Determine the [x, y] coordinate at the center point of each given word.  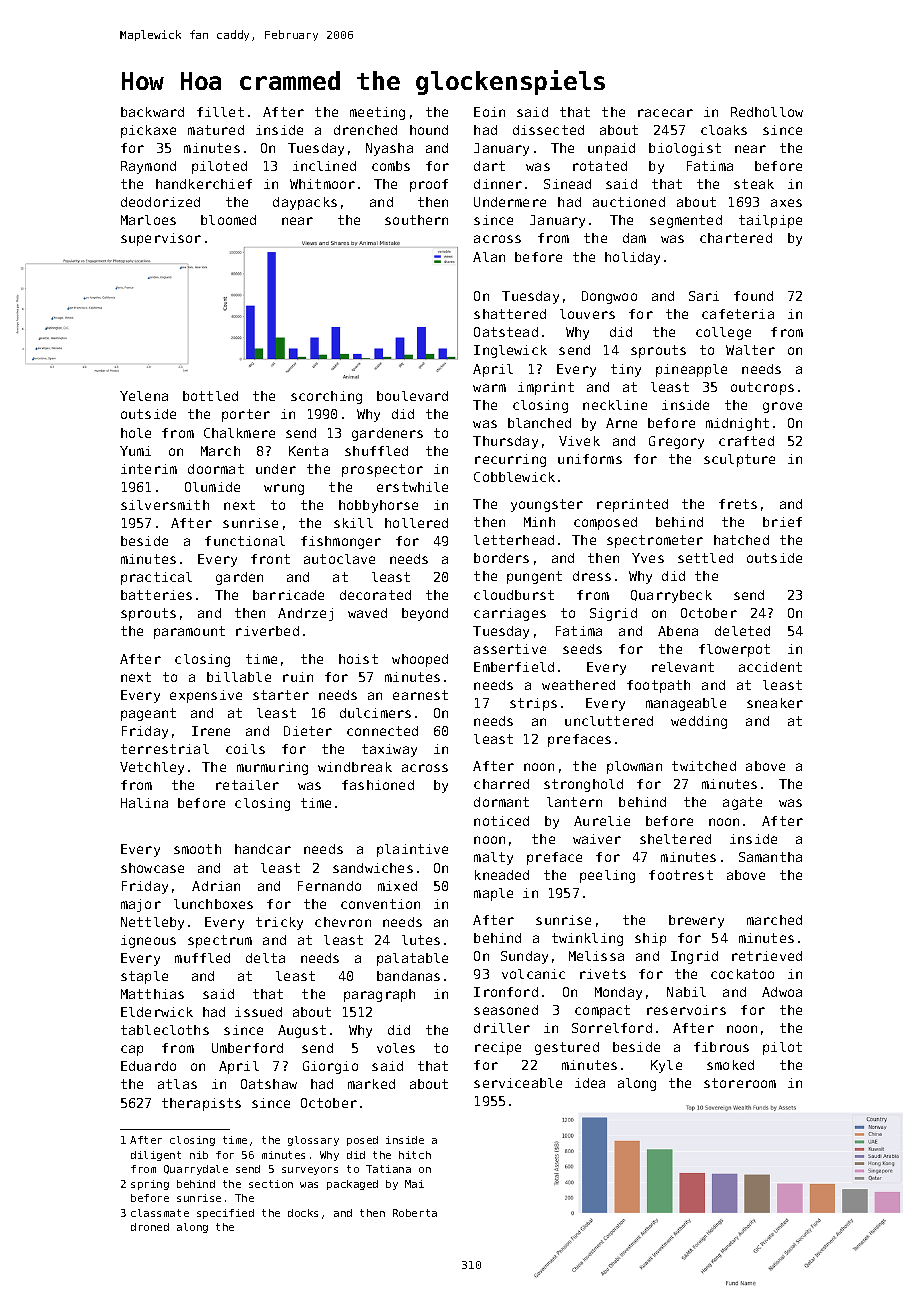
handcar [263, 849]
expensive [206, 696]
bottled [210, 396]
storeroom [740, 1083]
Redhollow [767, 112]
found [753, 296]
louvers [587, 314]
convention [380, 904]
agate [742, 803]
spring [150, 1185]
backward [152, 112]
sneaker [775, 703]
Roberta [415, 1213]
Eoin [489, 112]
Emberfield [514, 667]
